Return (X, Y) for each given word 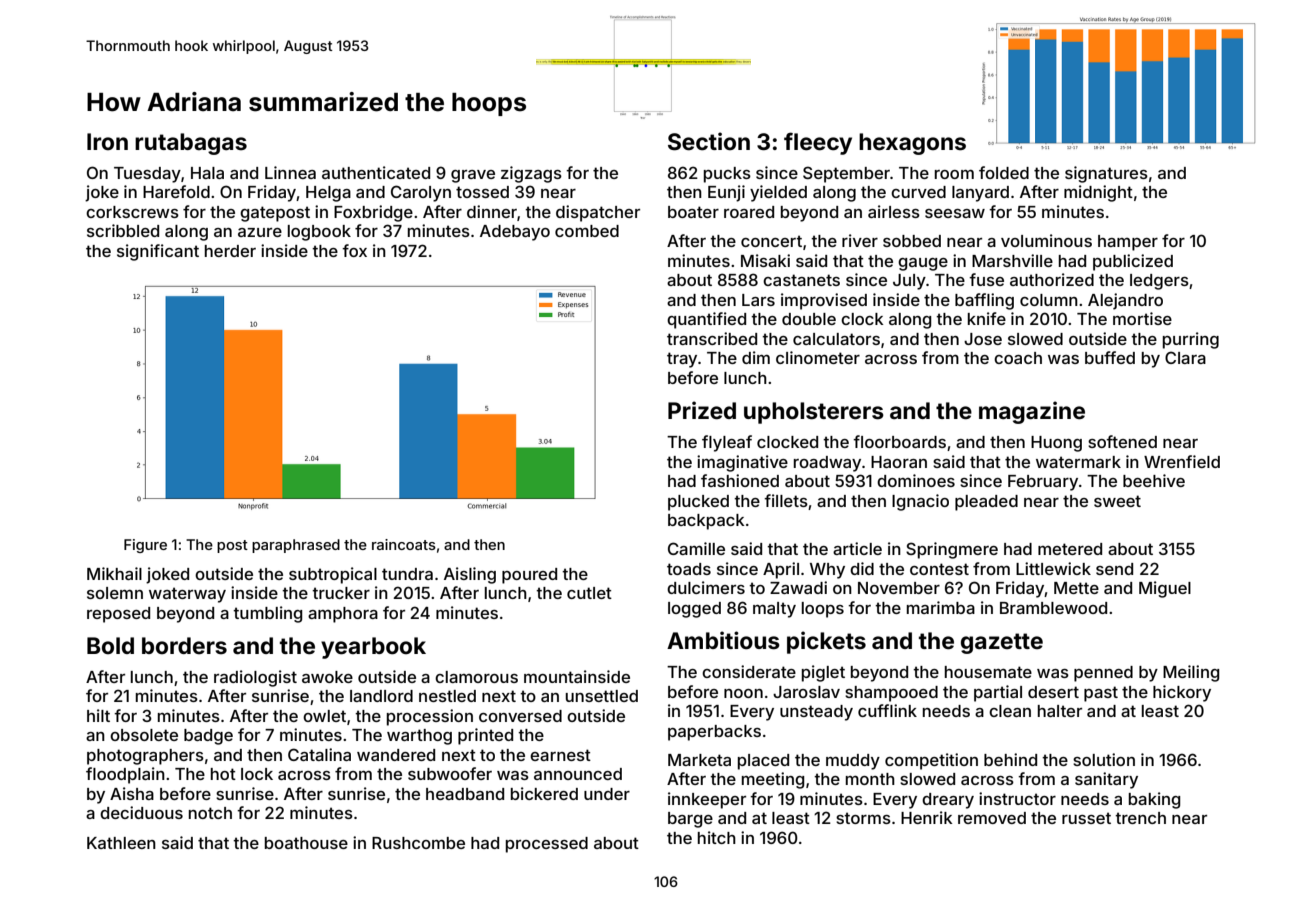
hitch (717, 837)
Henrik (927, 817)
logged (694, 610)
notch (210, 813)
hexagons (912, 144)
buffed (1110, 357)
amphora (343, 615)
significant (158, 252)
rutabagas (191, 144)
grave (473, 176)
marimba (941, 607)
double (809, 319)
